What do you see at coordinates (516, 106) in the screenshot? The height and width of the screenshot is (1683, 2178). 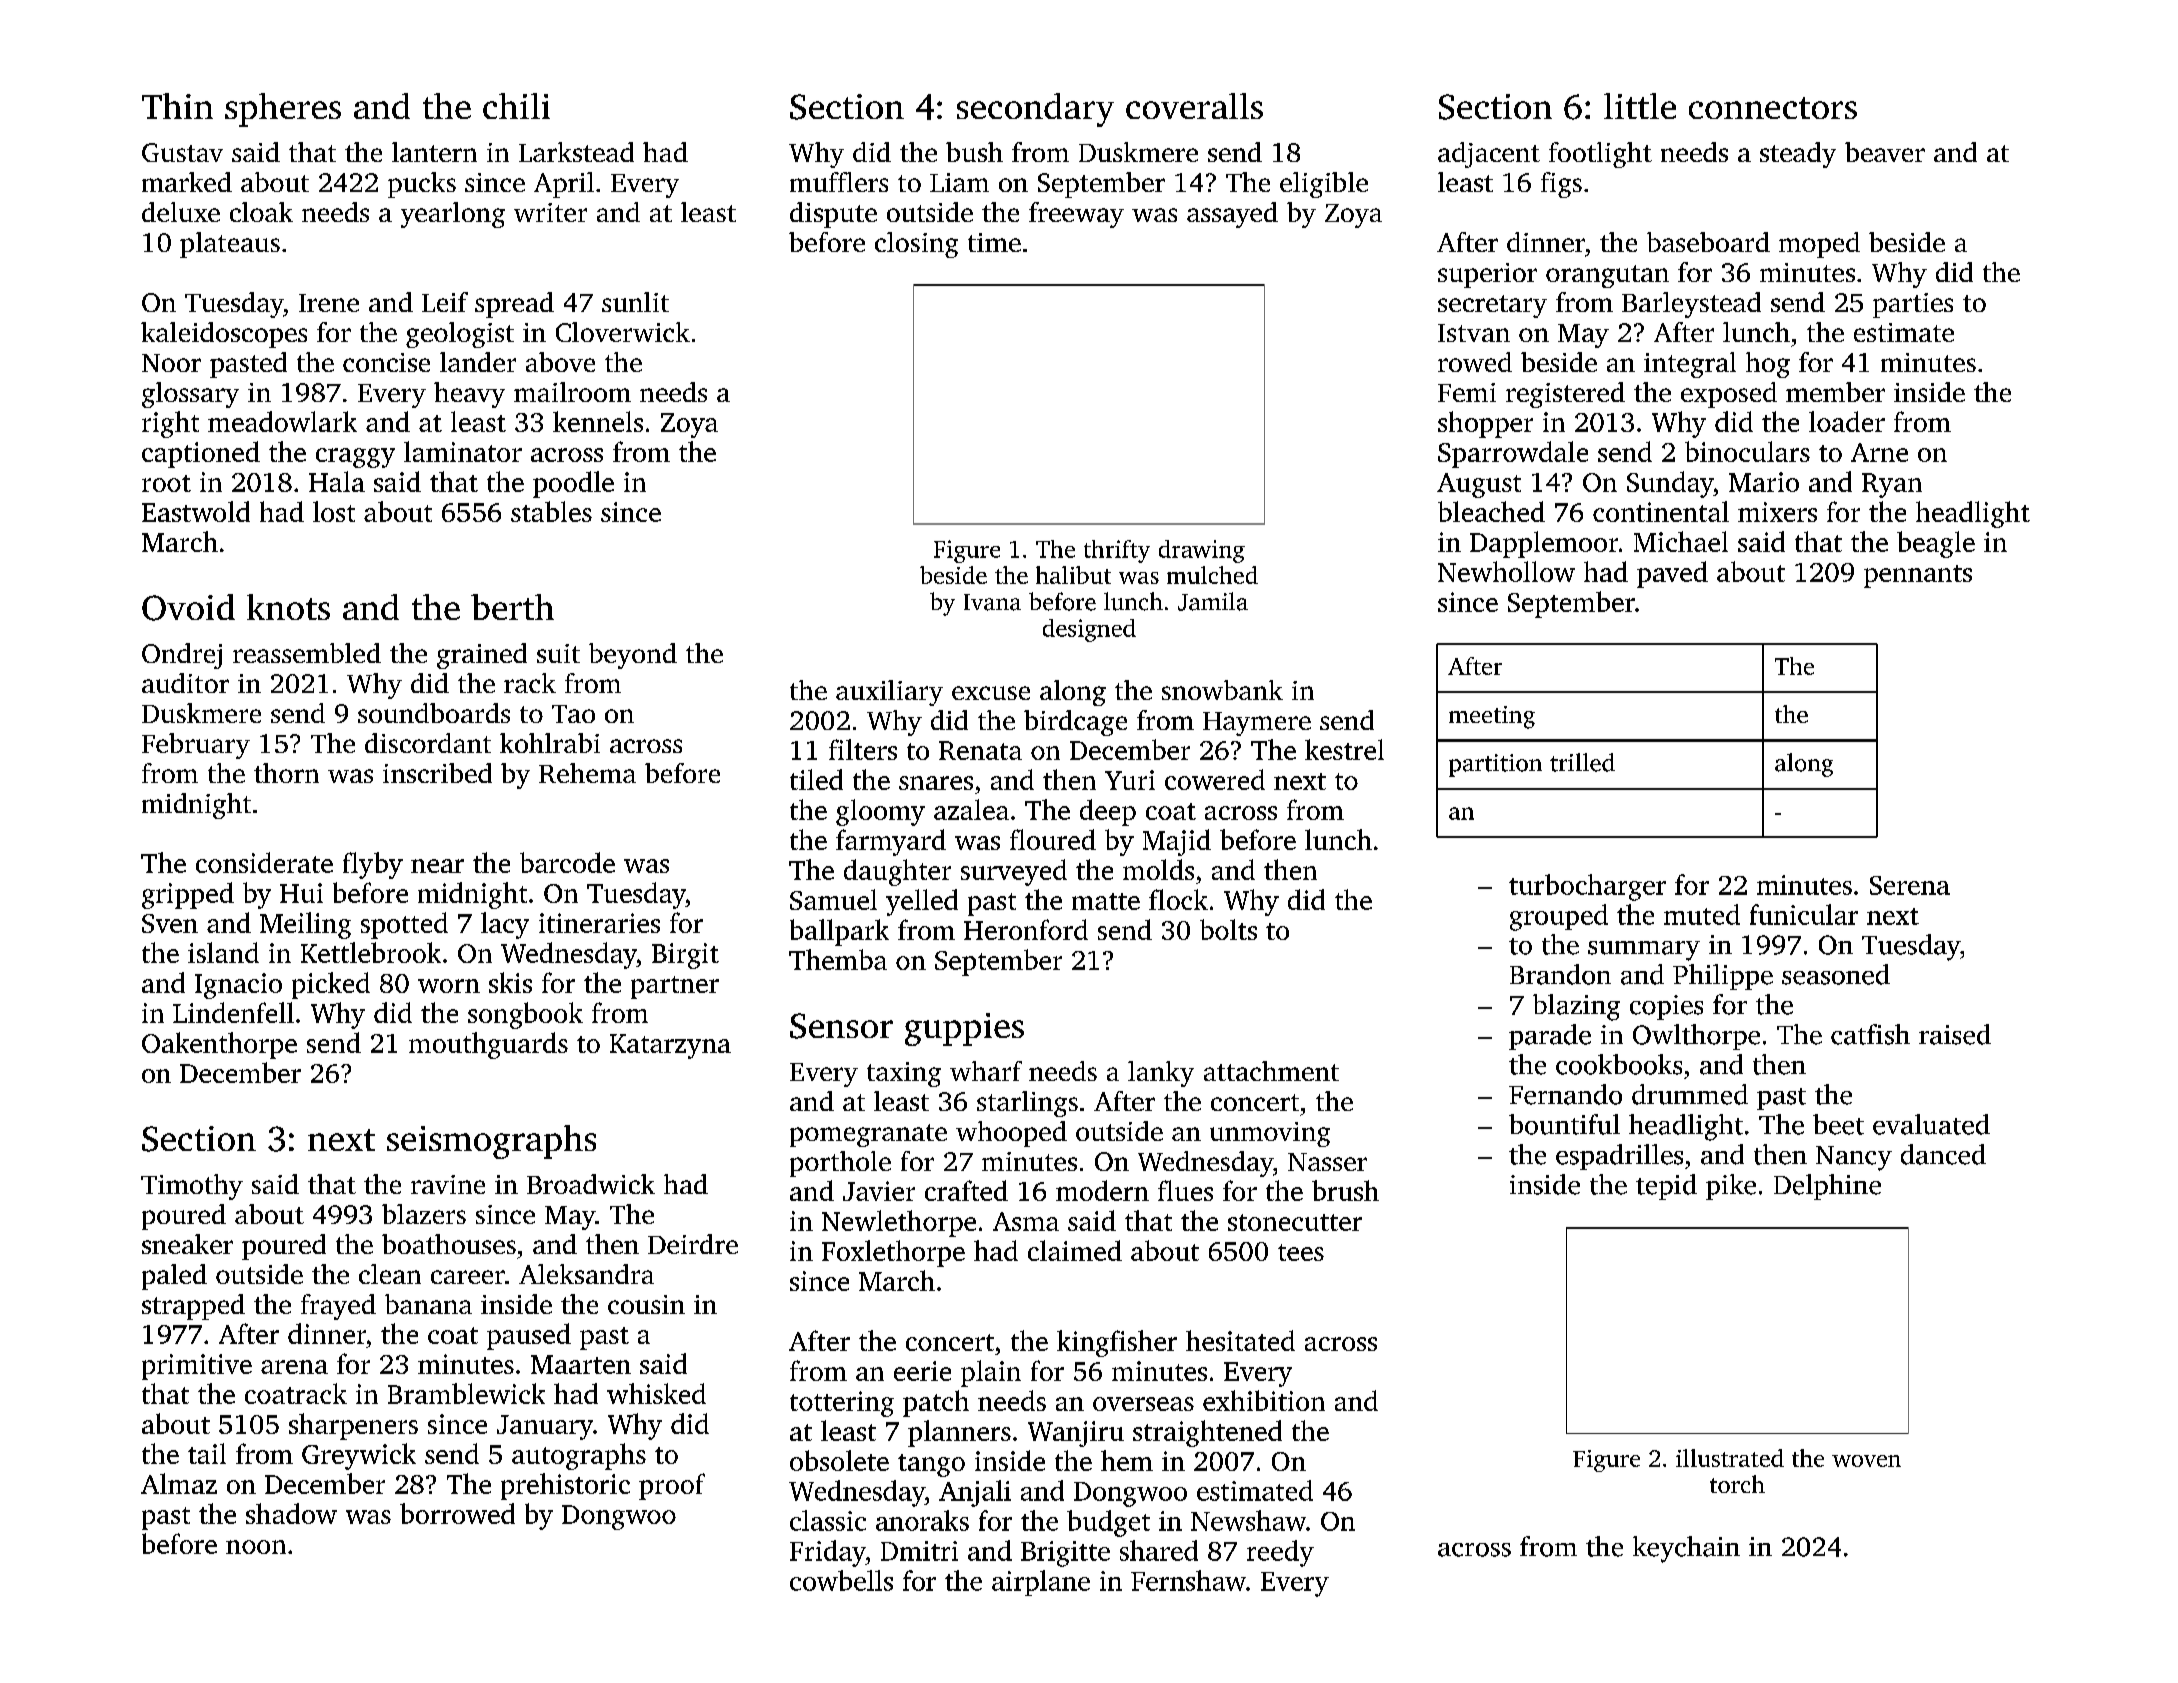 I see `chili` at bounding box center [516, 106].
